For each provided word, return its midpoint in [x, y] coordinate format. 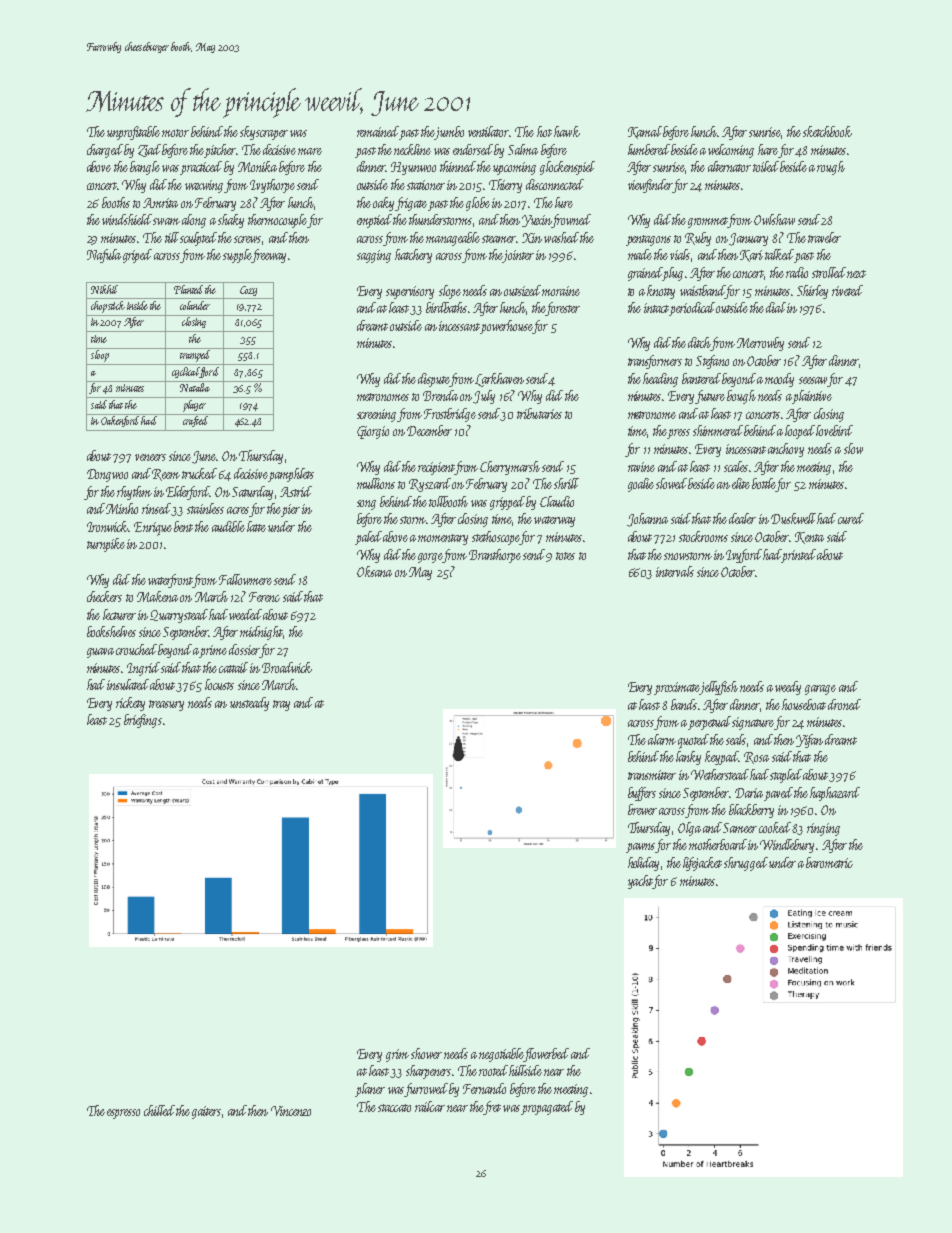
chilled [159, 1110]
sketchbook [827, 131]
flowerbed [547, 1055]
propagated [547, 1108]
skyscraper [264, 133]
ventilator [489, 131]
